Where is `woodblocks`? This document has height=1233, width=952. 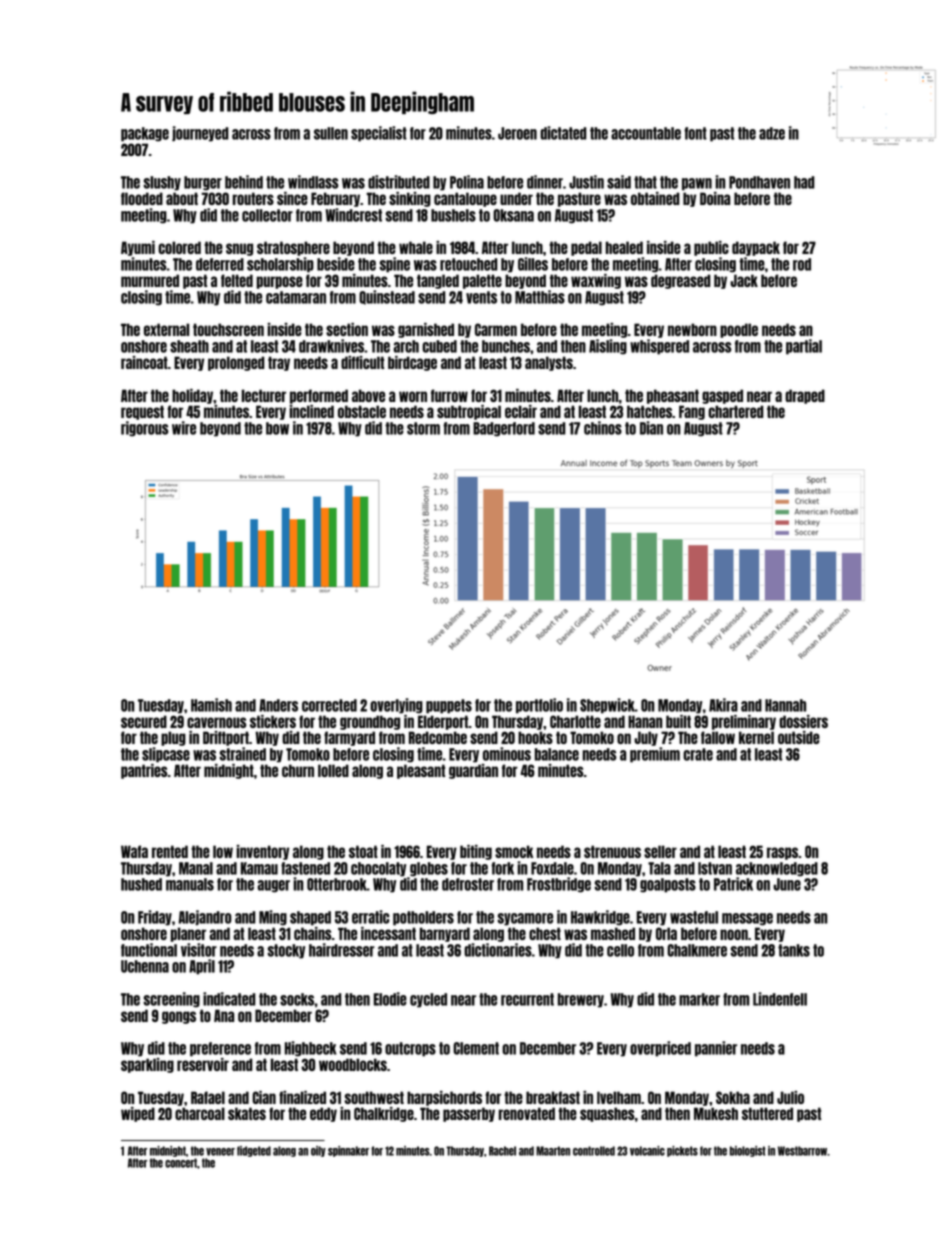 woodblocks is located at coordinates (353, 1064).
